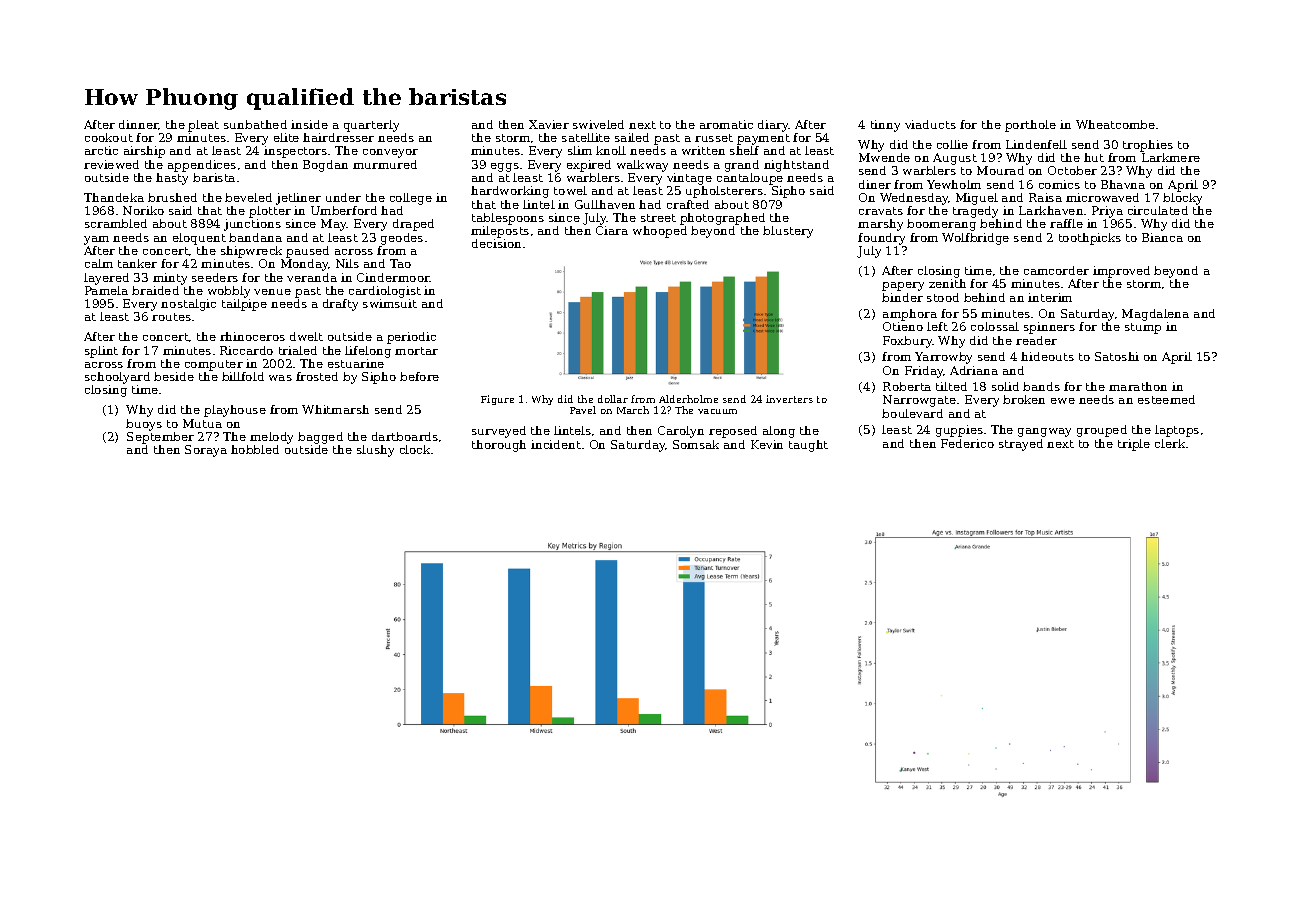 This document has width=1308, height=924. What do you see at coordinates (580, 150) in the document?
I see `slim` at bounding box center [580, 150].
